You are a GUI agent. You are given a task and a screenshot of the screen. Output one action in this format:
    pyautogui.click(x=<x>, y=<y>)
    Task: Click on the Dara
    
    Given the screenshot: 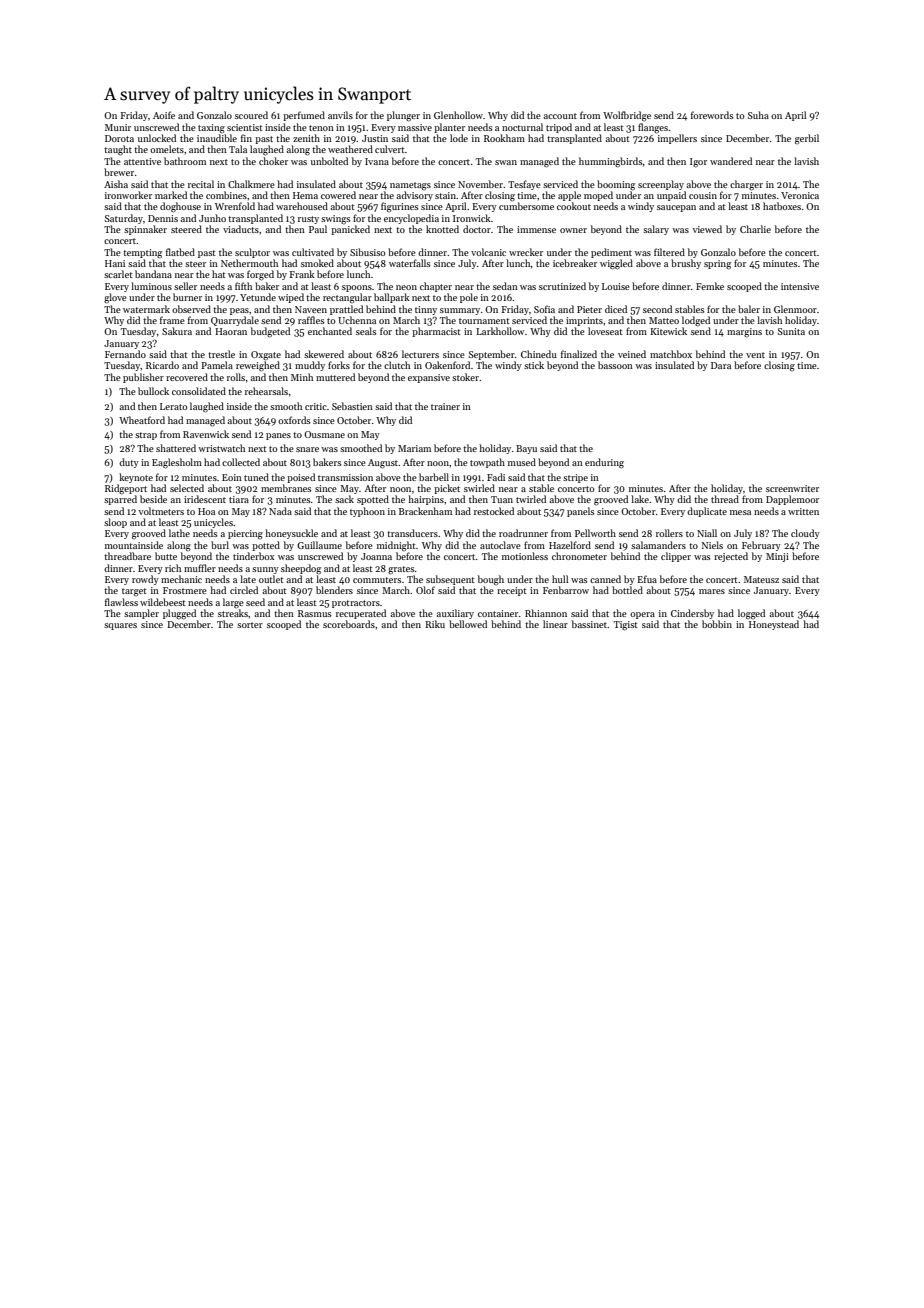 What is the action you would take?
    pyautogui.click(x=721, y=365)
